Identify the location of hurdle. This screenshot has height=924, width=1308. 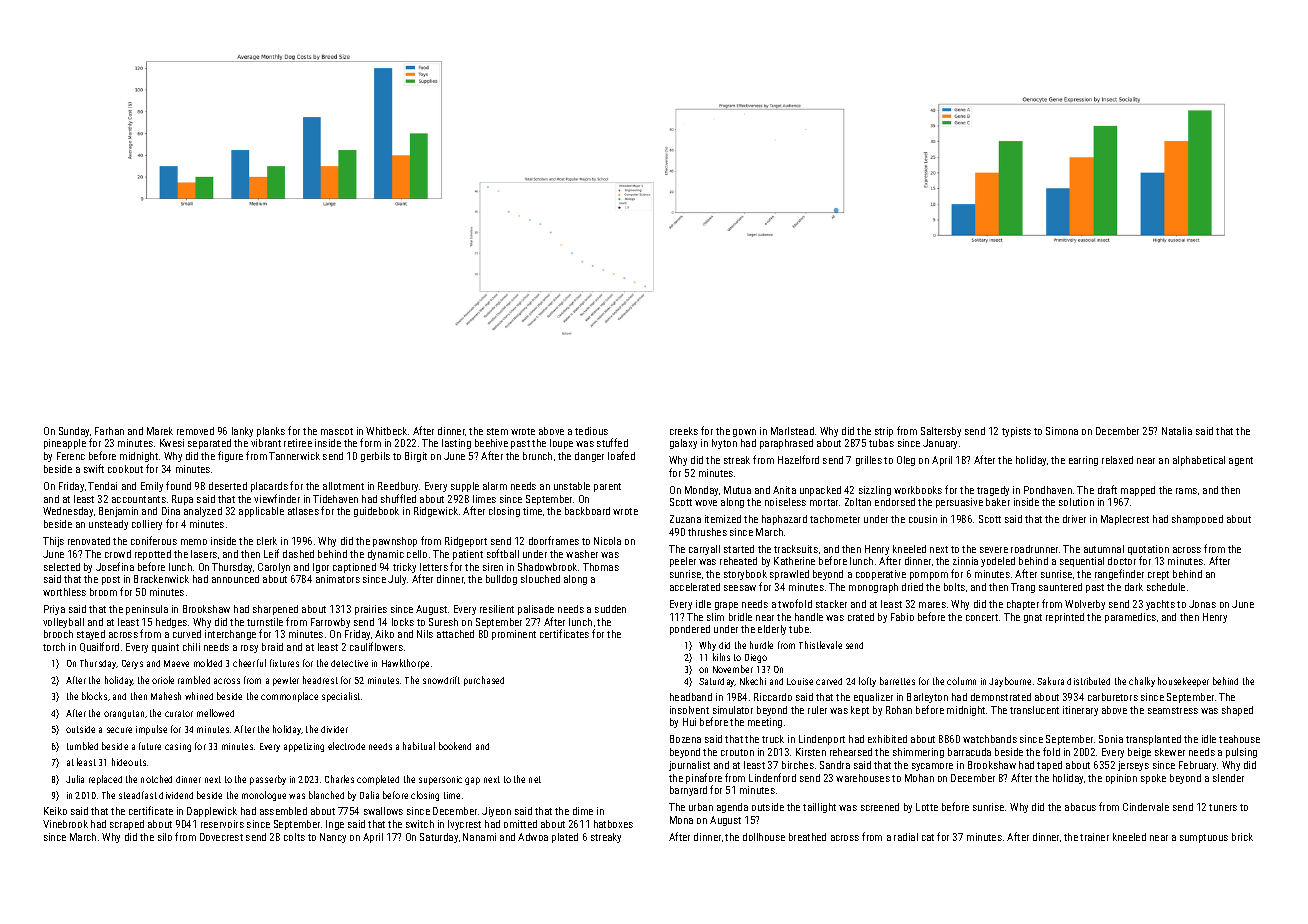
(761, 645).
